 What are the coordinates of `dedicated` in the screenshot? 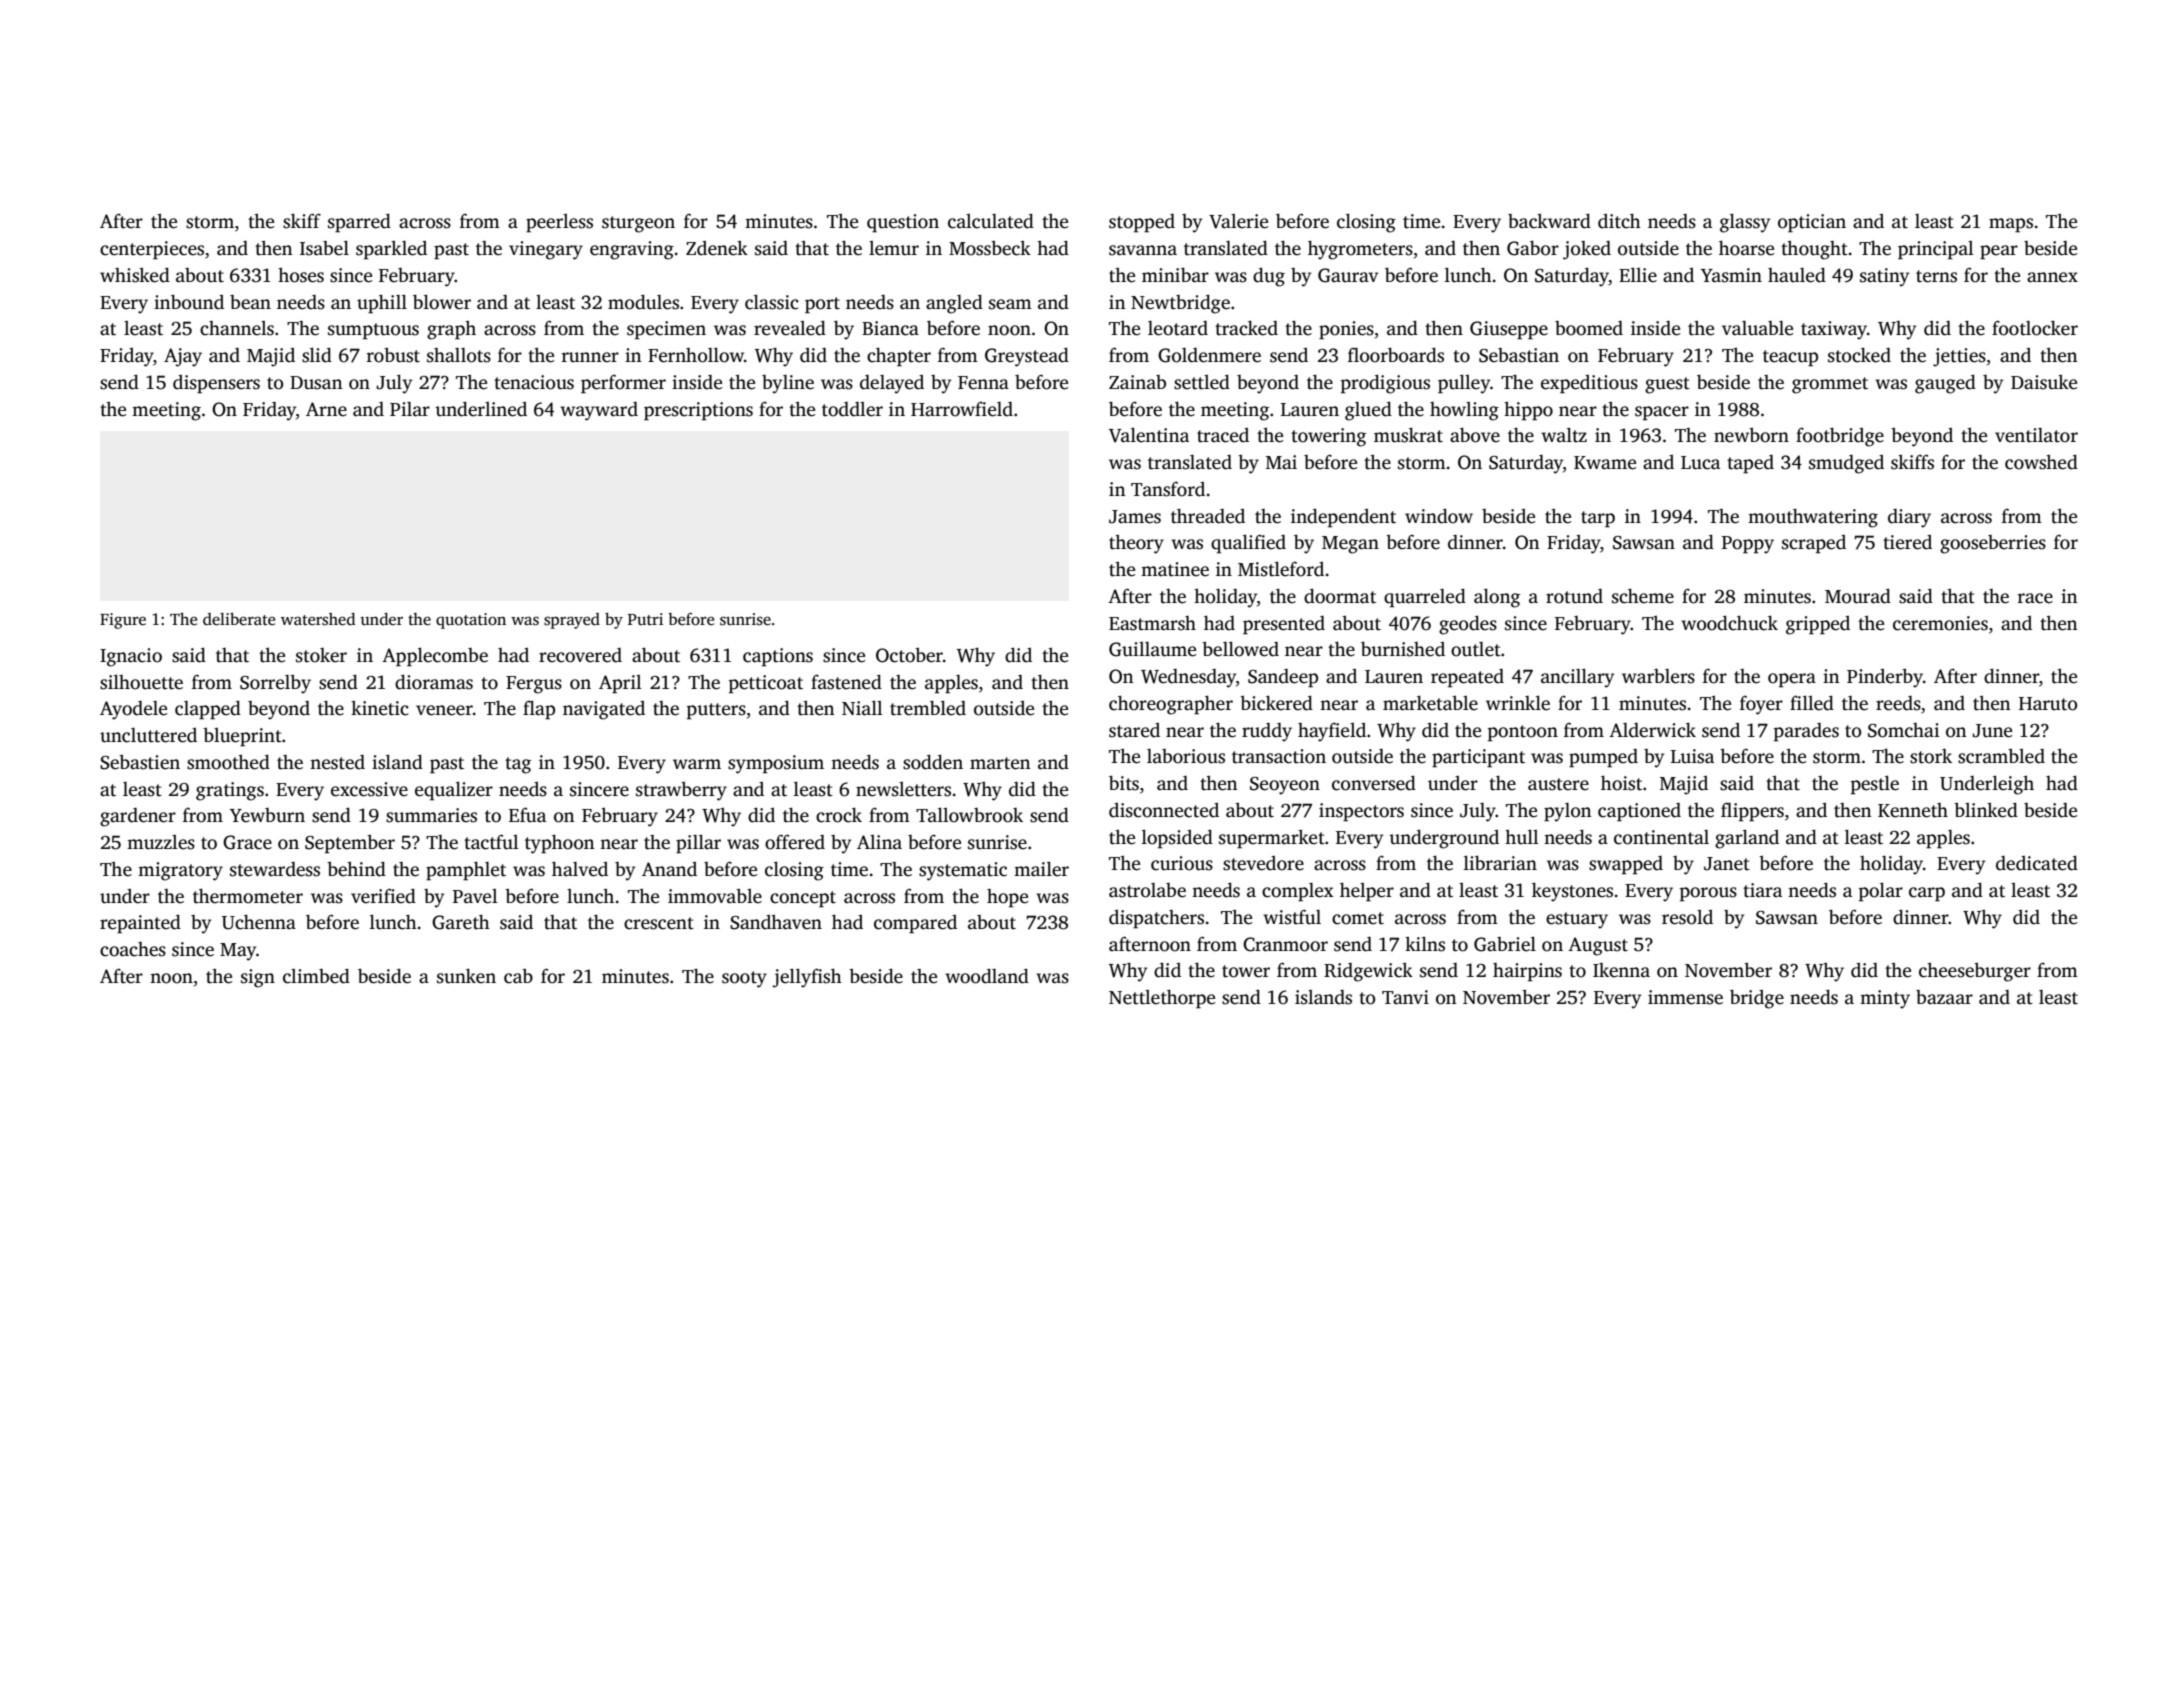 It's located at (2037, 863).
